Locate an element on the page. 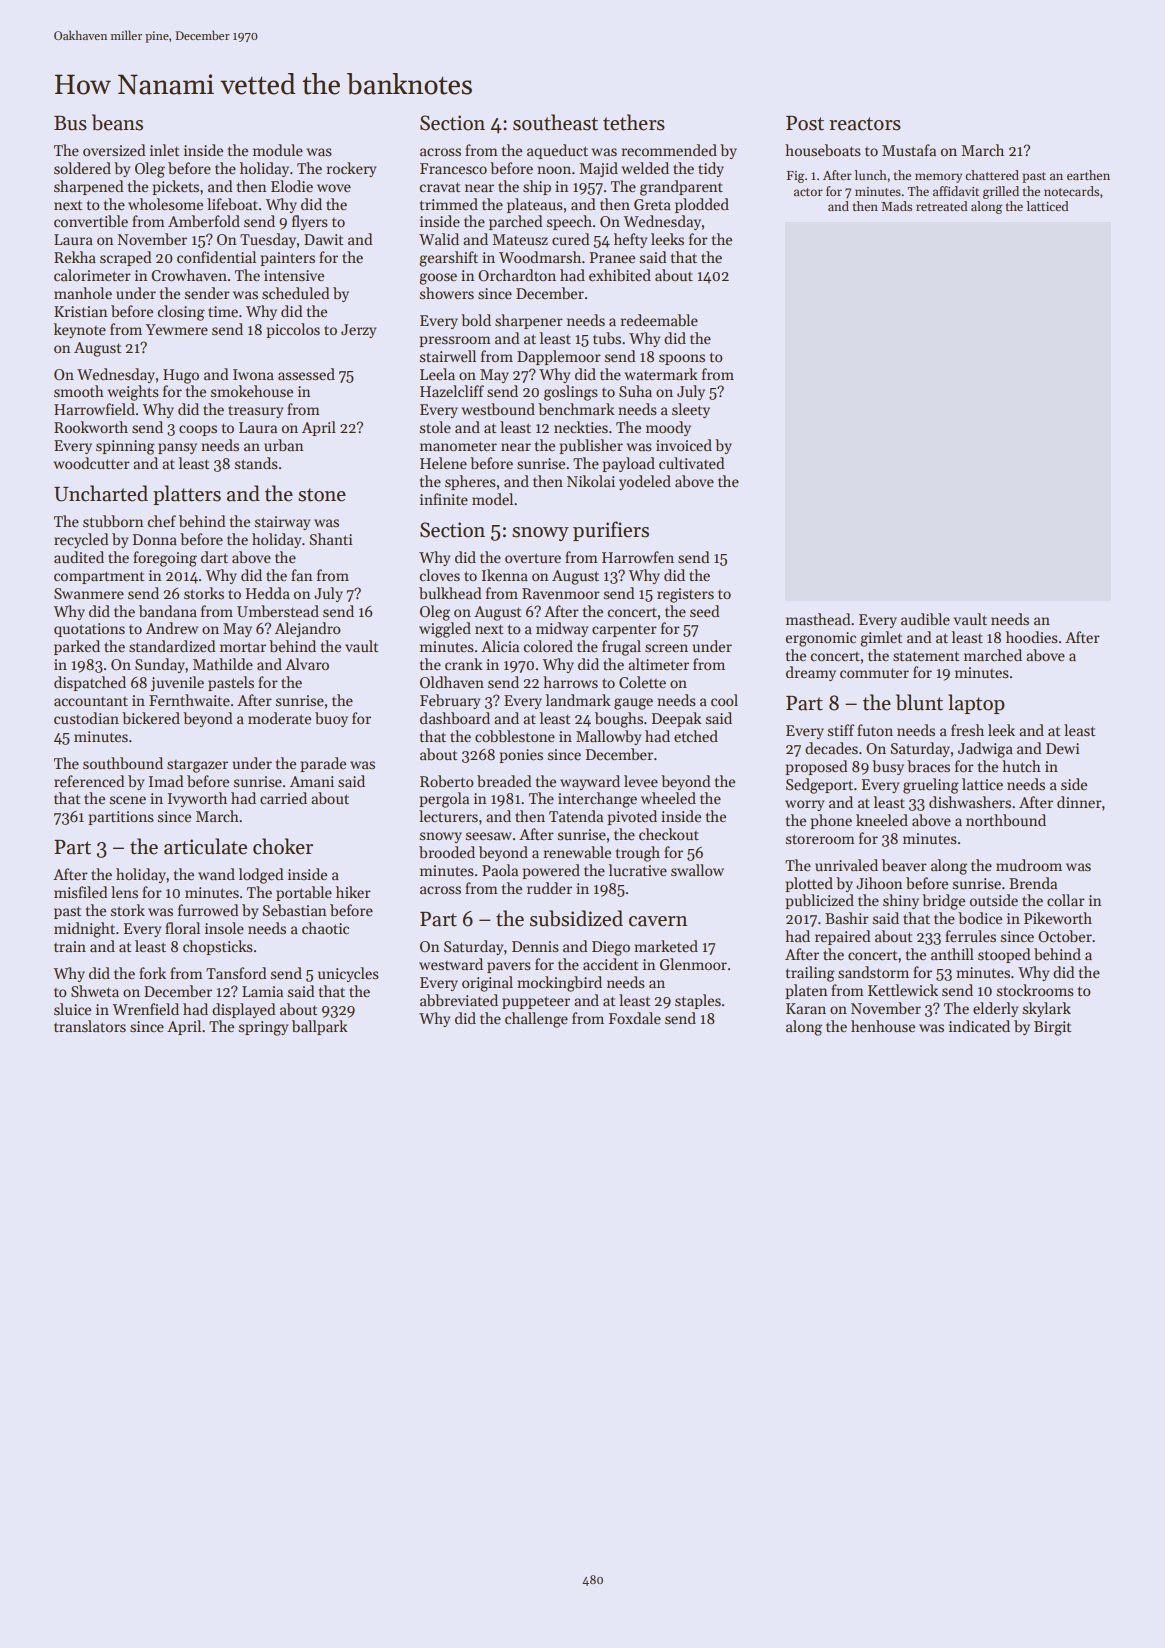  checkout is located at coordinates (669, 834).
